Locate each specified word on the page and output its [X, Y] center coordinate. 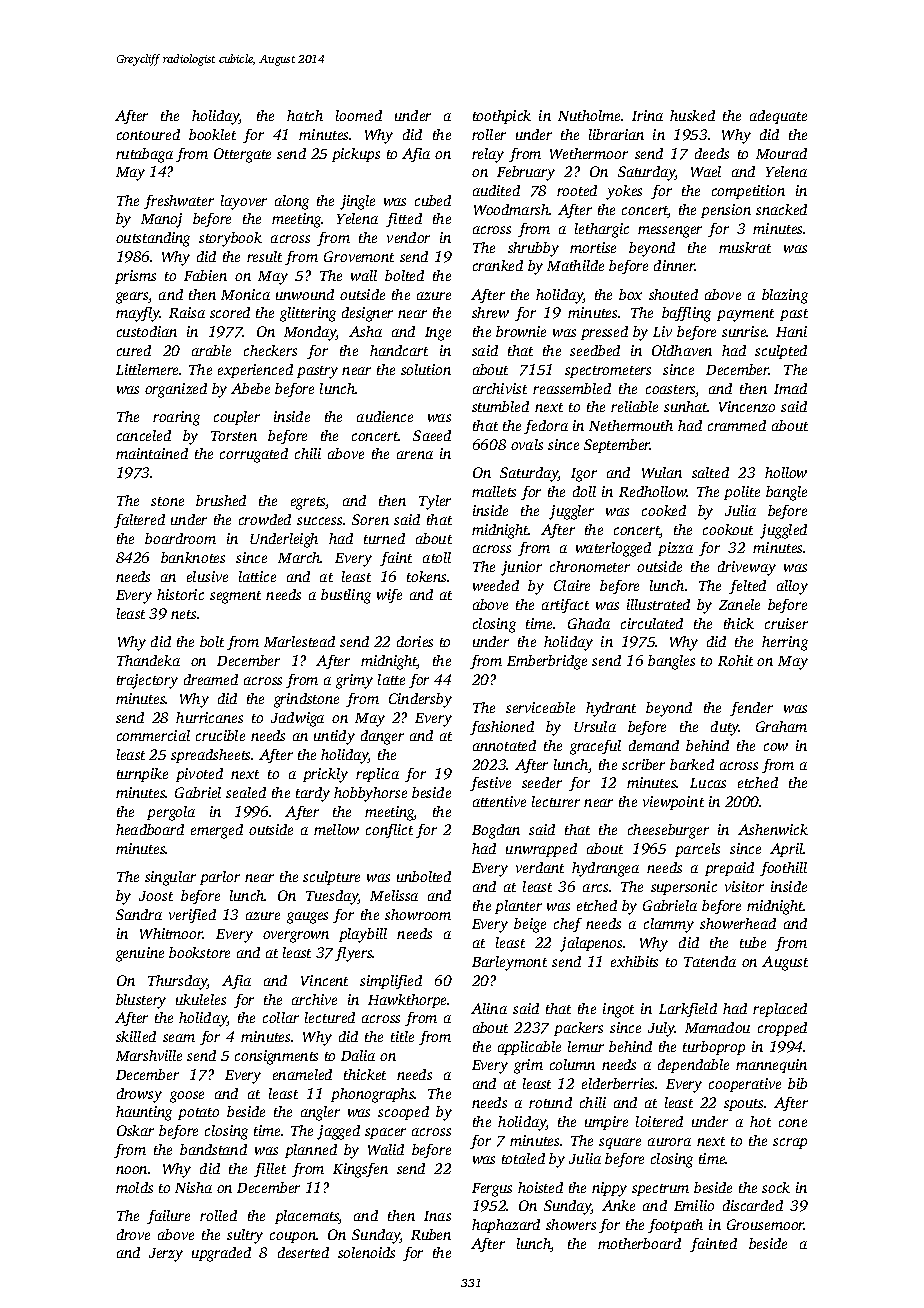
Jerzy [166, 1255]
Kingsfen [360, 1170]
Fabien [205, 275]
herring [785, 643]
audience [385, 416]
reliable [634, 406]
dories [415, 641]
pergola [171, 813]
